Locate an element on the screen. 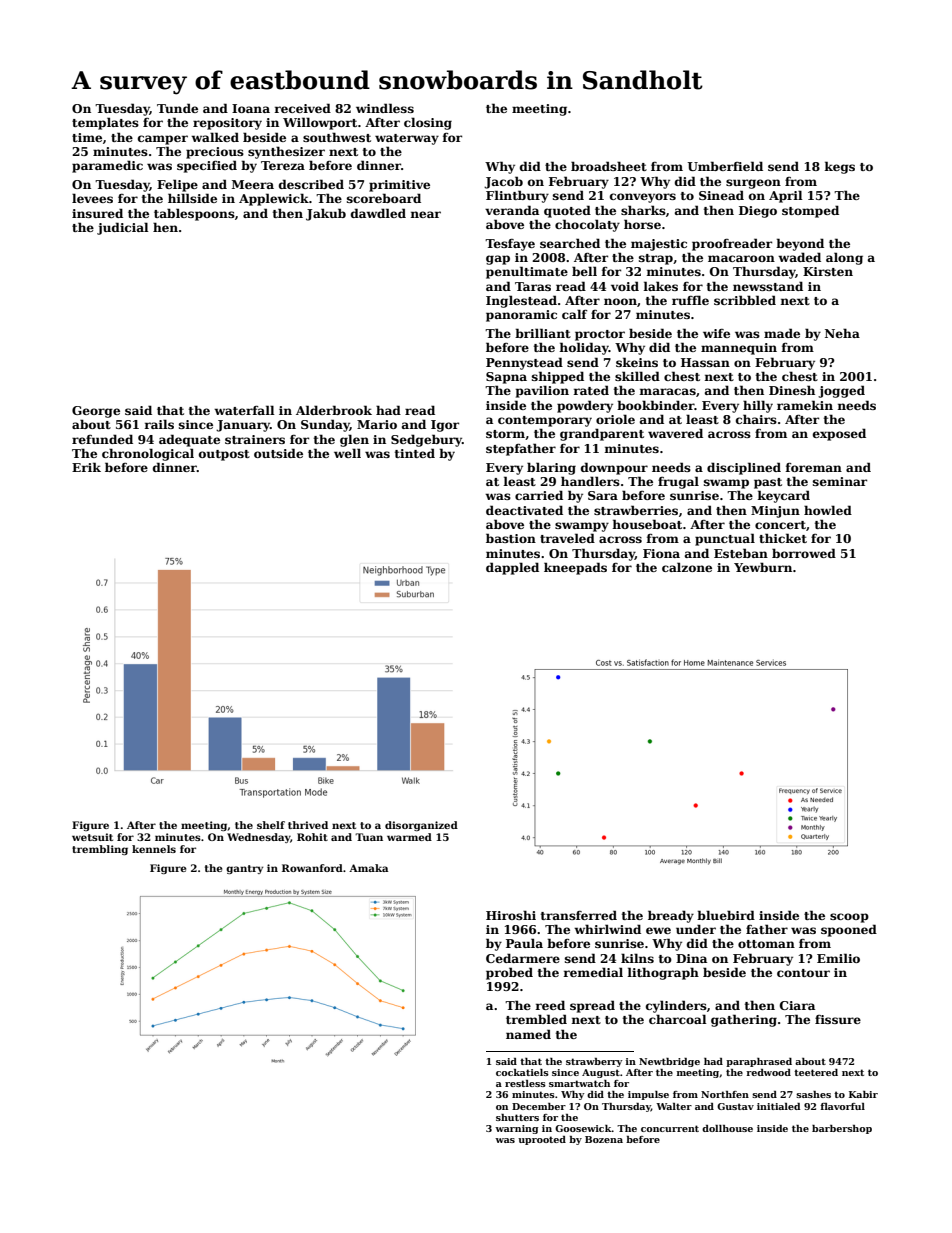 The image size is (952, 1233). warning is located at coordinates (516, 1129).
